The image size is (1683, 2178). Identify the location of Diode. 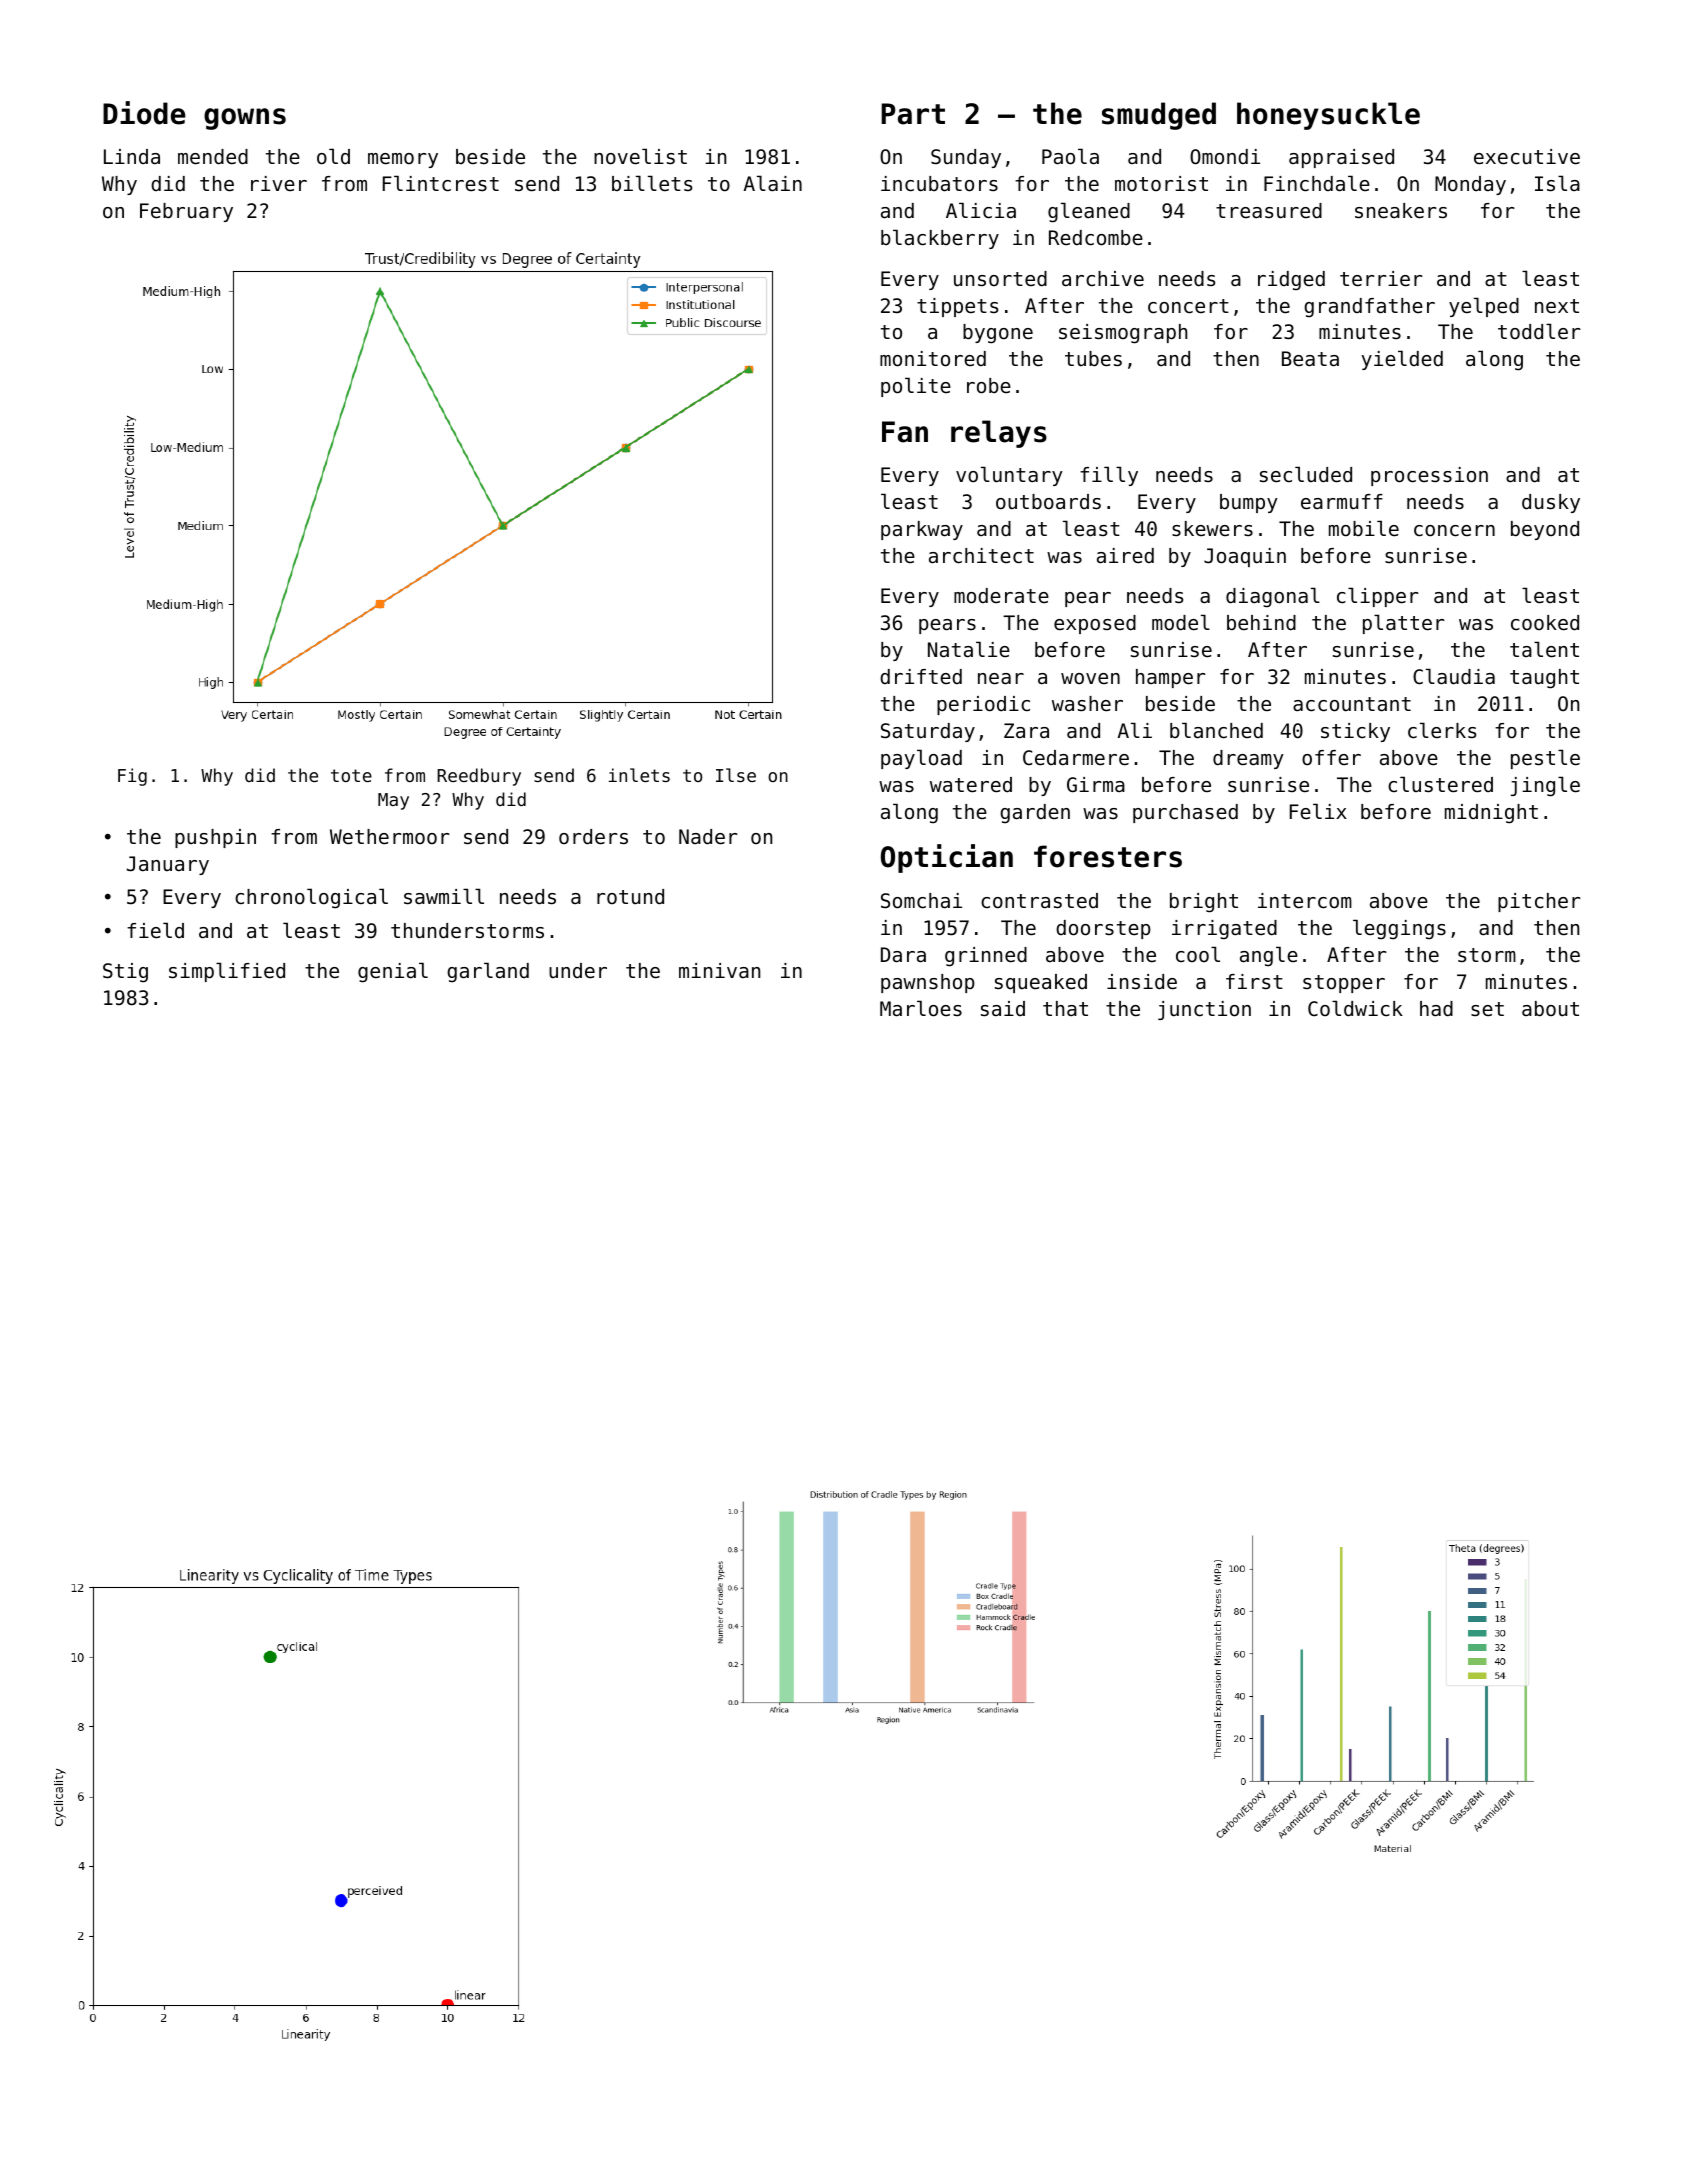
(144, 113).
